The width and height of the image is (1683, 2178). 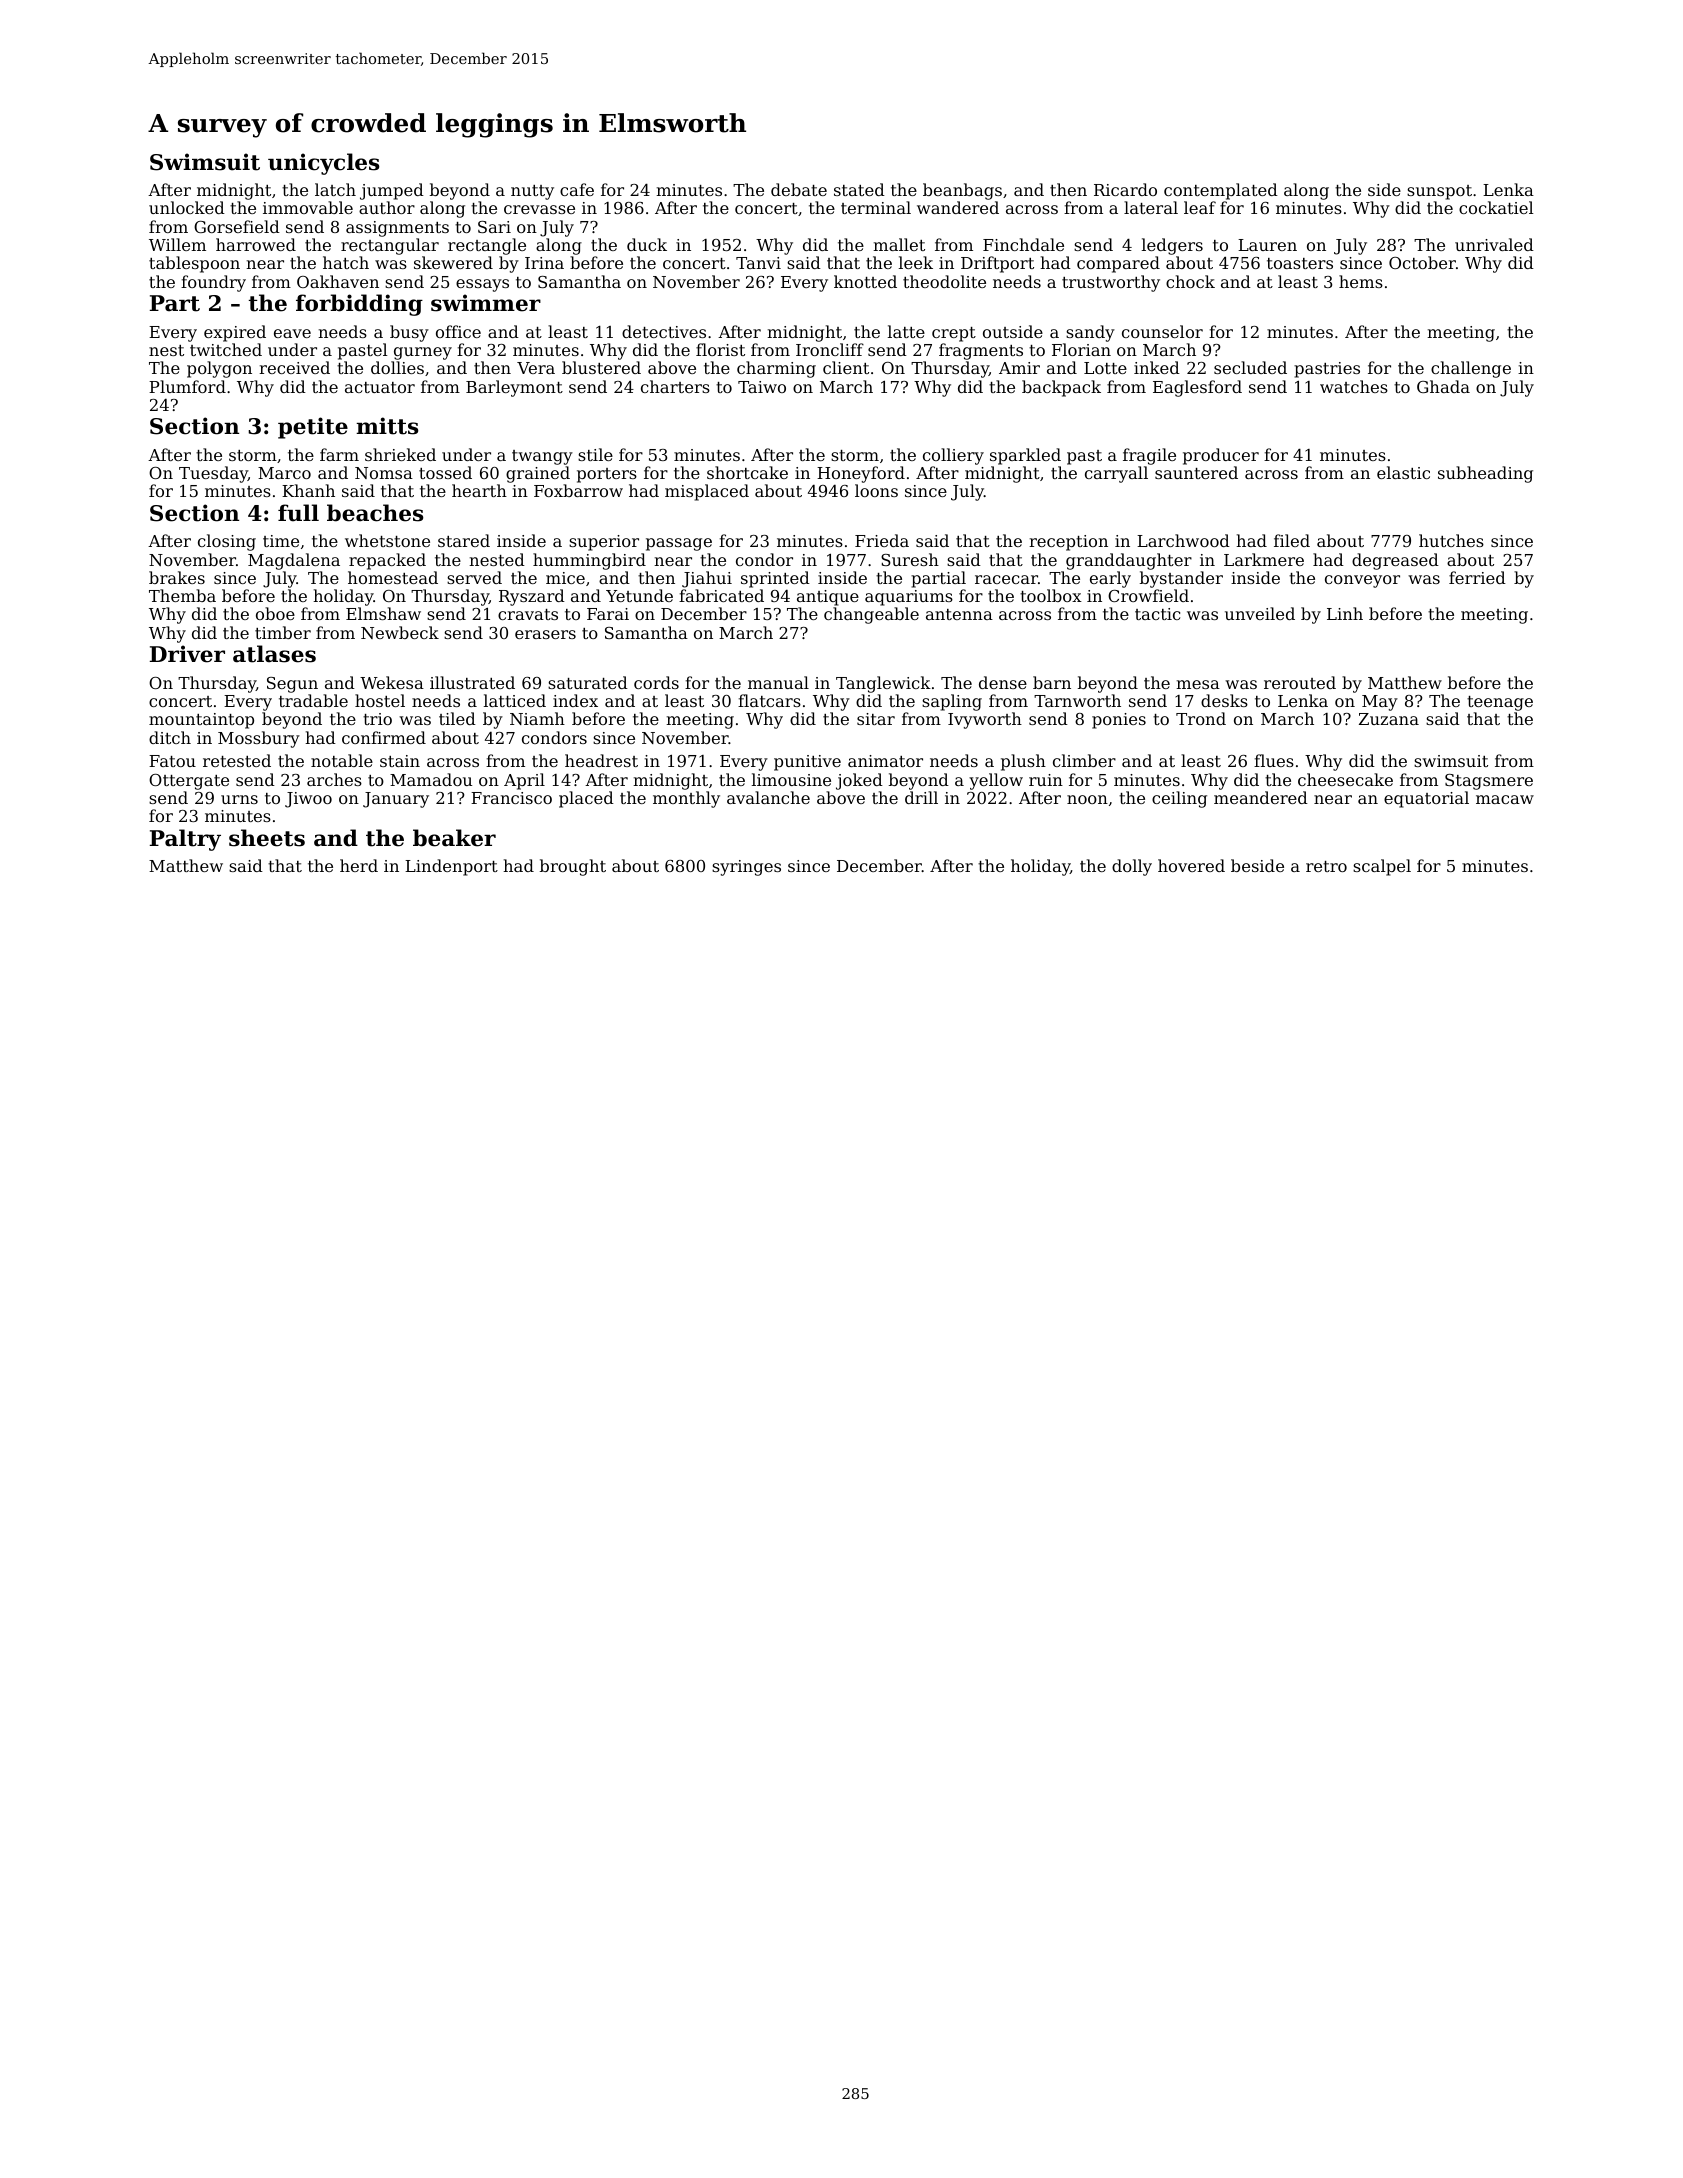 What do you see at coordinates (578, 490) in the image?
I see `Foxbarrow` at bounding box center [578, 490].
